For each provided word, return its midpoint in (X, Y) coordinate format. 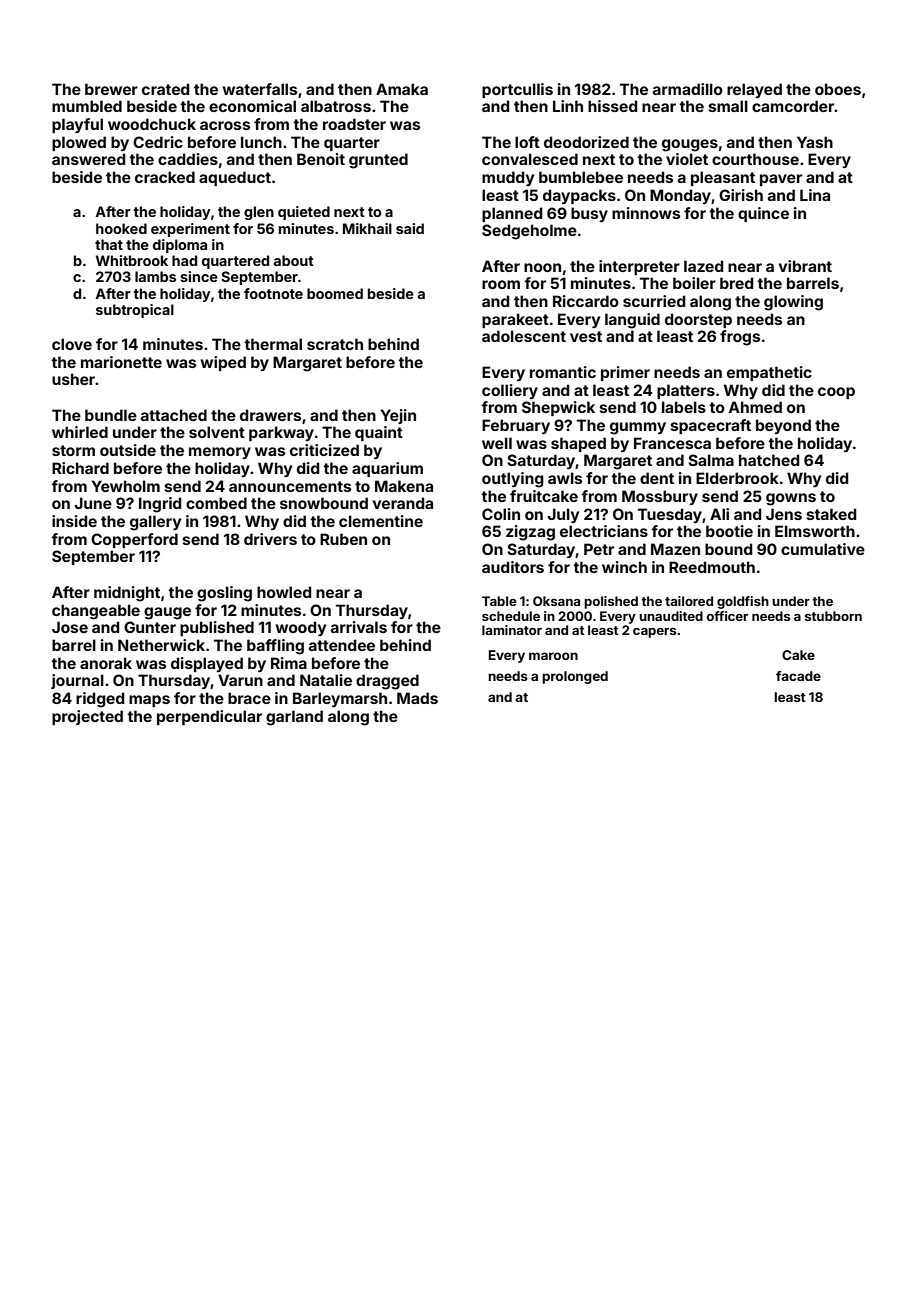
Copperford (134, 540)
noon (542, 267)
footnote (273, 293)
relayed (754, 90)
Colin (501, 514)
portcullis (517, 90)
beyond (783, 426)
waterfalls (260, 89)
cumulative (823, 549)
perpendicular (209, 717)
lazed (703, 266)
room (501, 284)
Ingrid (160, 505)
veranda (403, 503)
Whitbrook (132, 260)
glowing (793, 303)
